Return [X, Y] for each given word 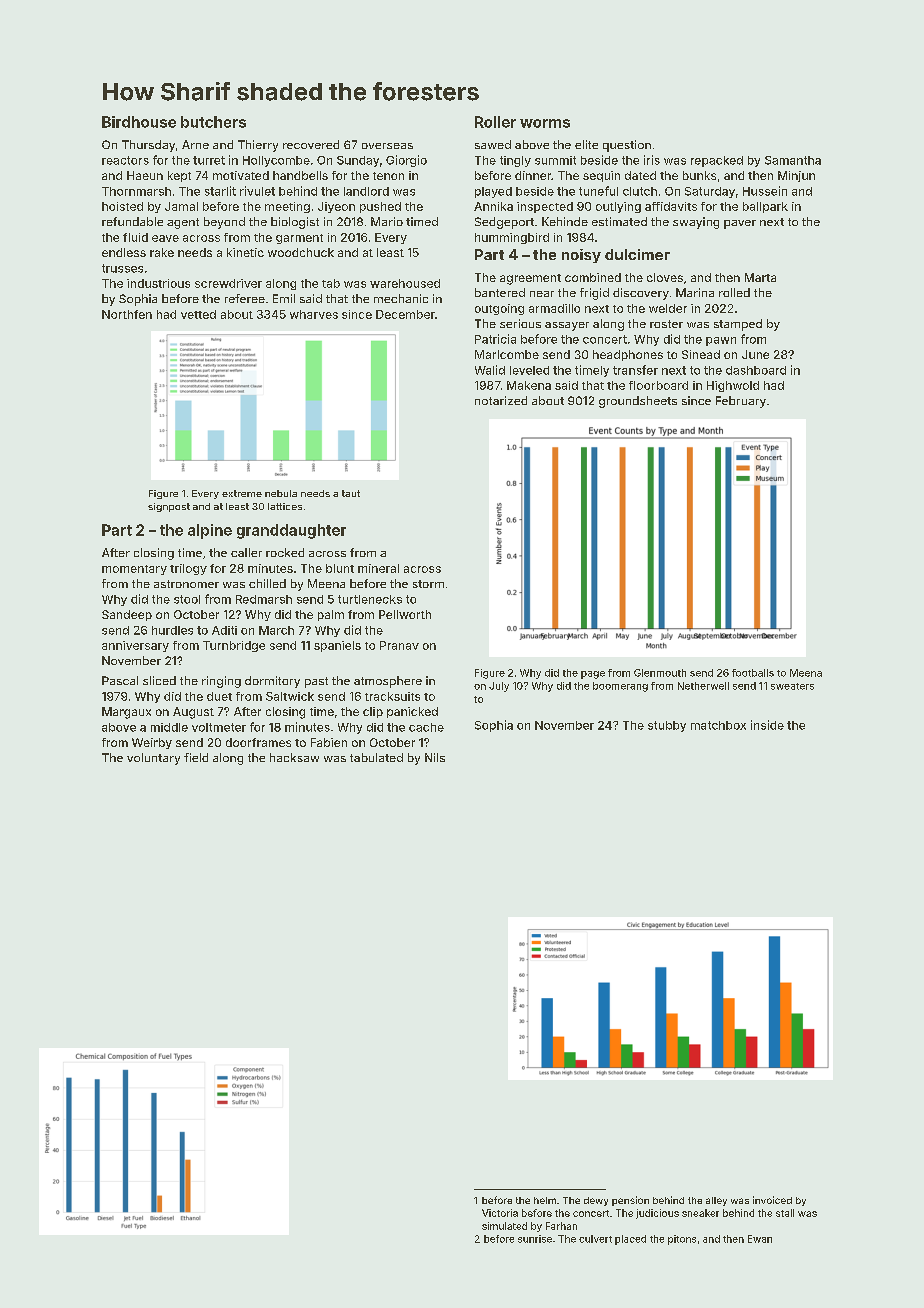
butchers [213, 122]
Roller [495, 122]
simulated [504, 1226]
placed [630, 1240]
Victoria [500, 1213]
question [627, 146]
